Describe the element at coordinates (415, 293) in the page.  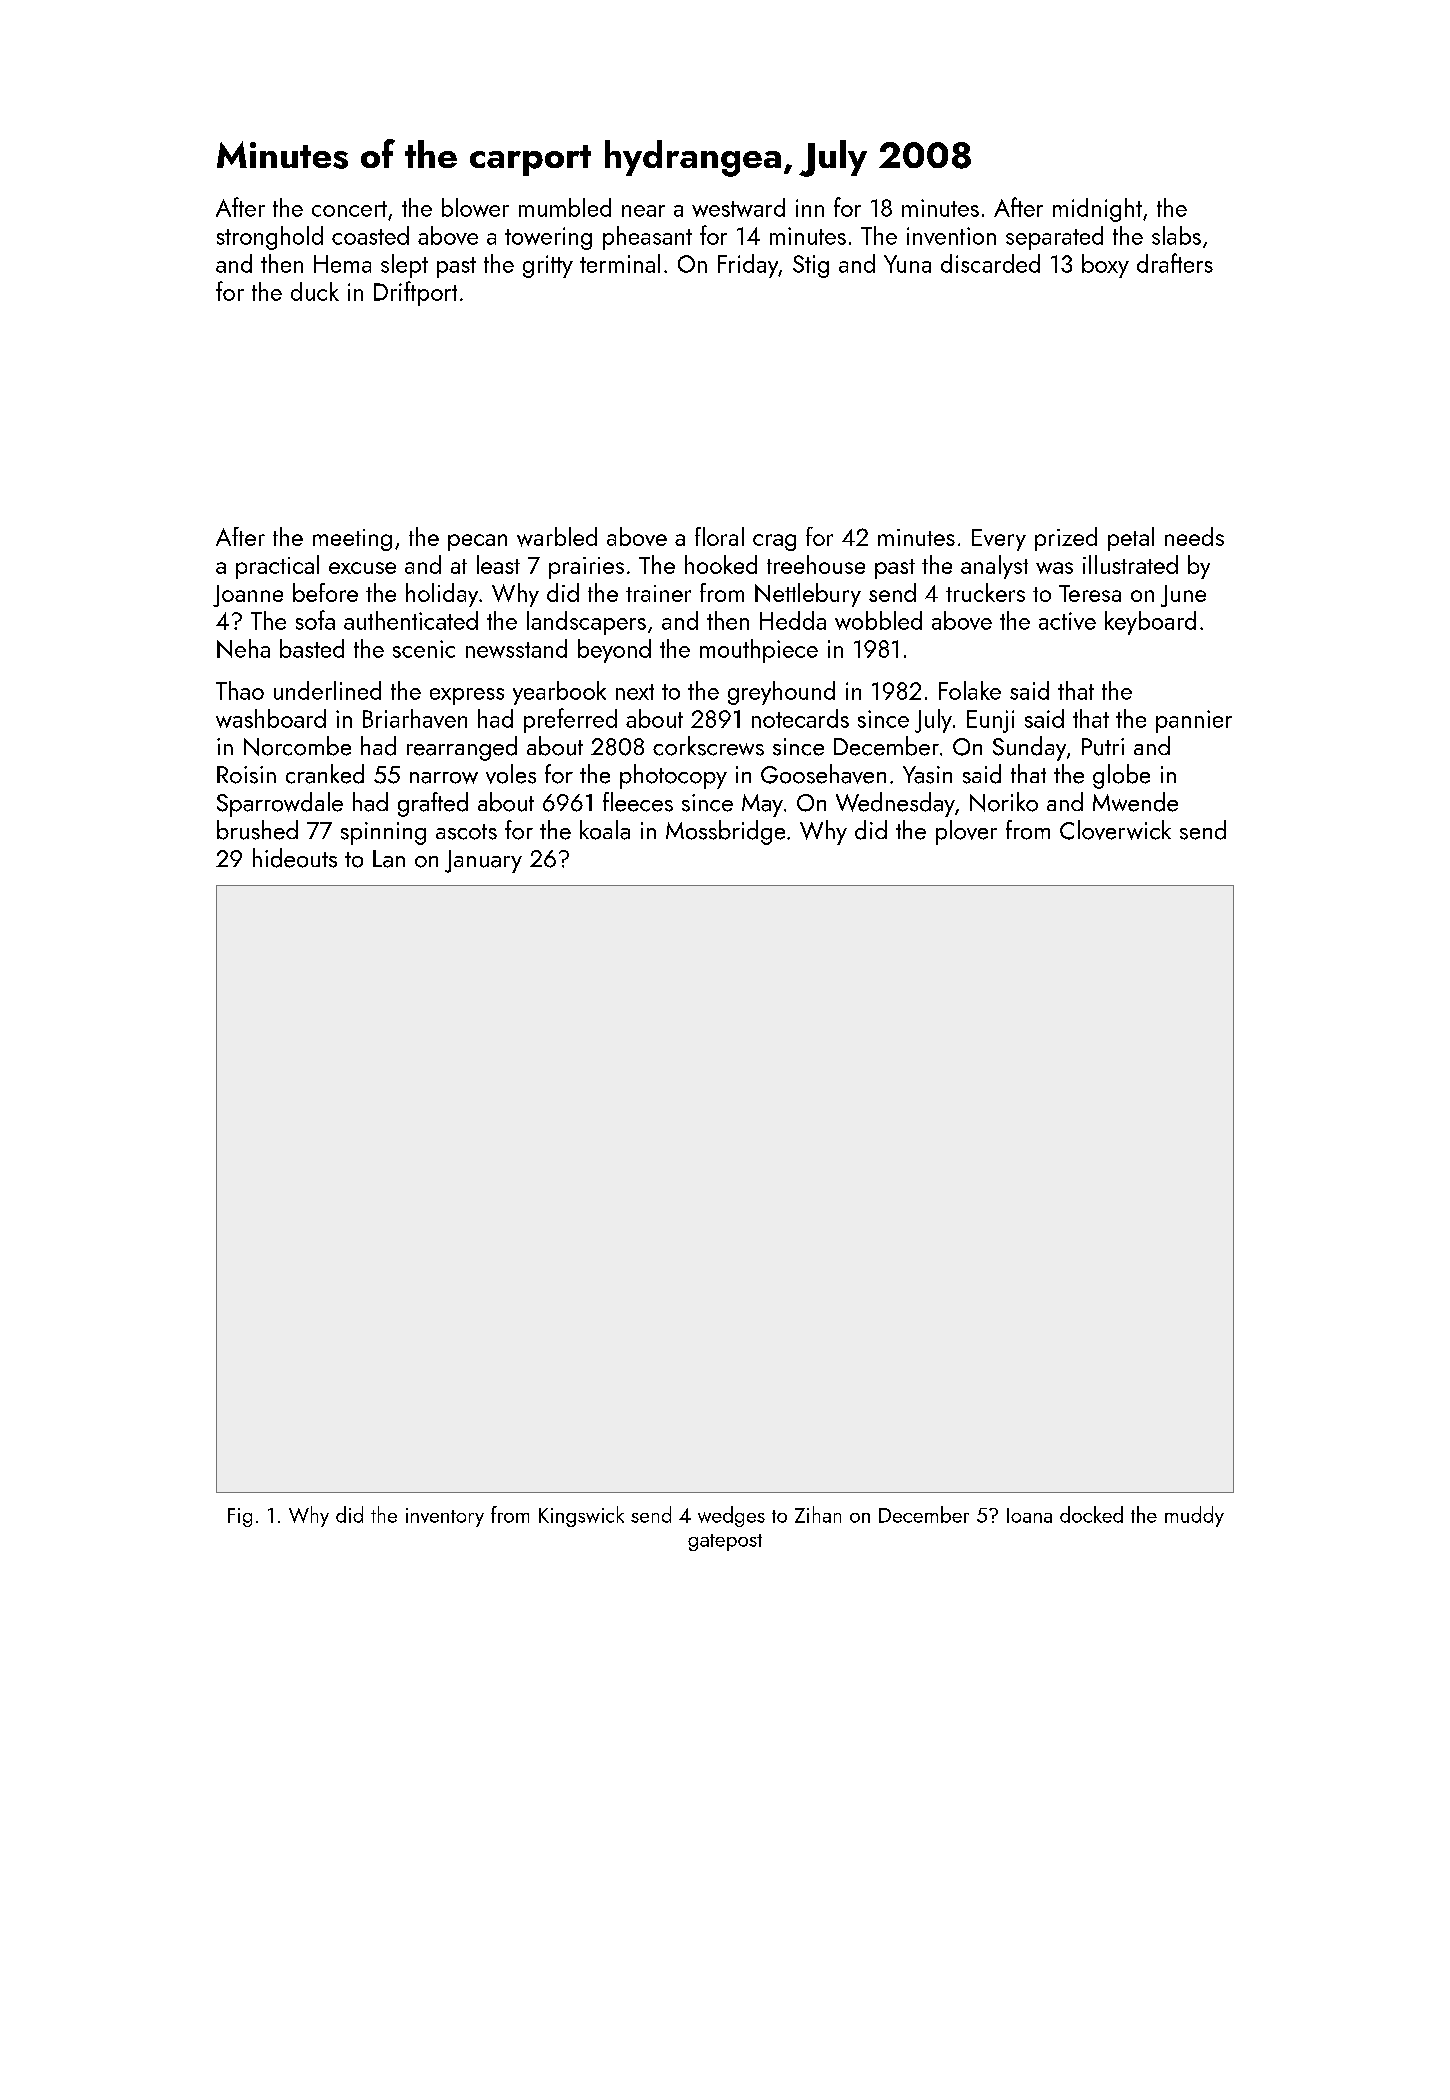
I see `Driftport` at that location.
